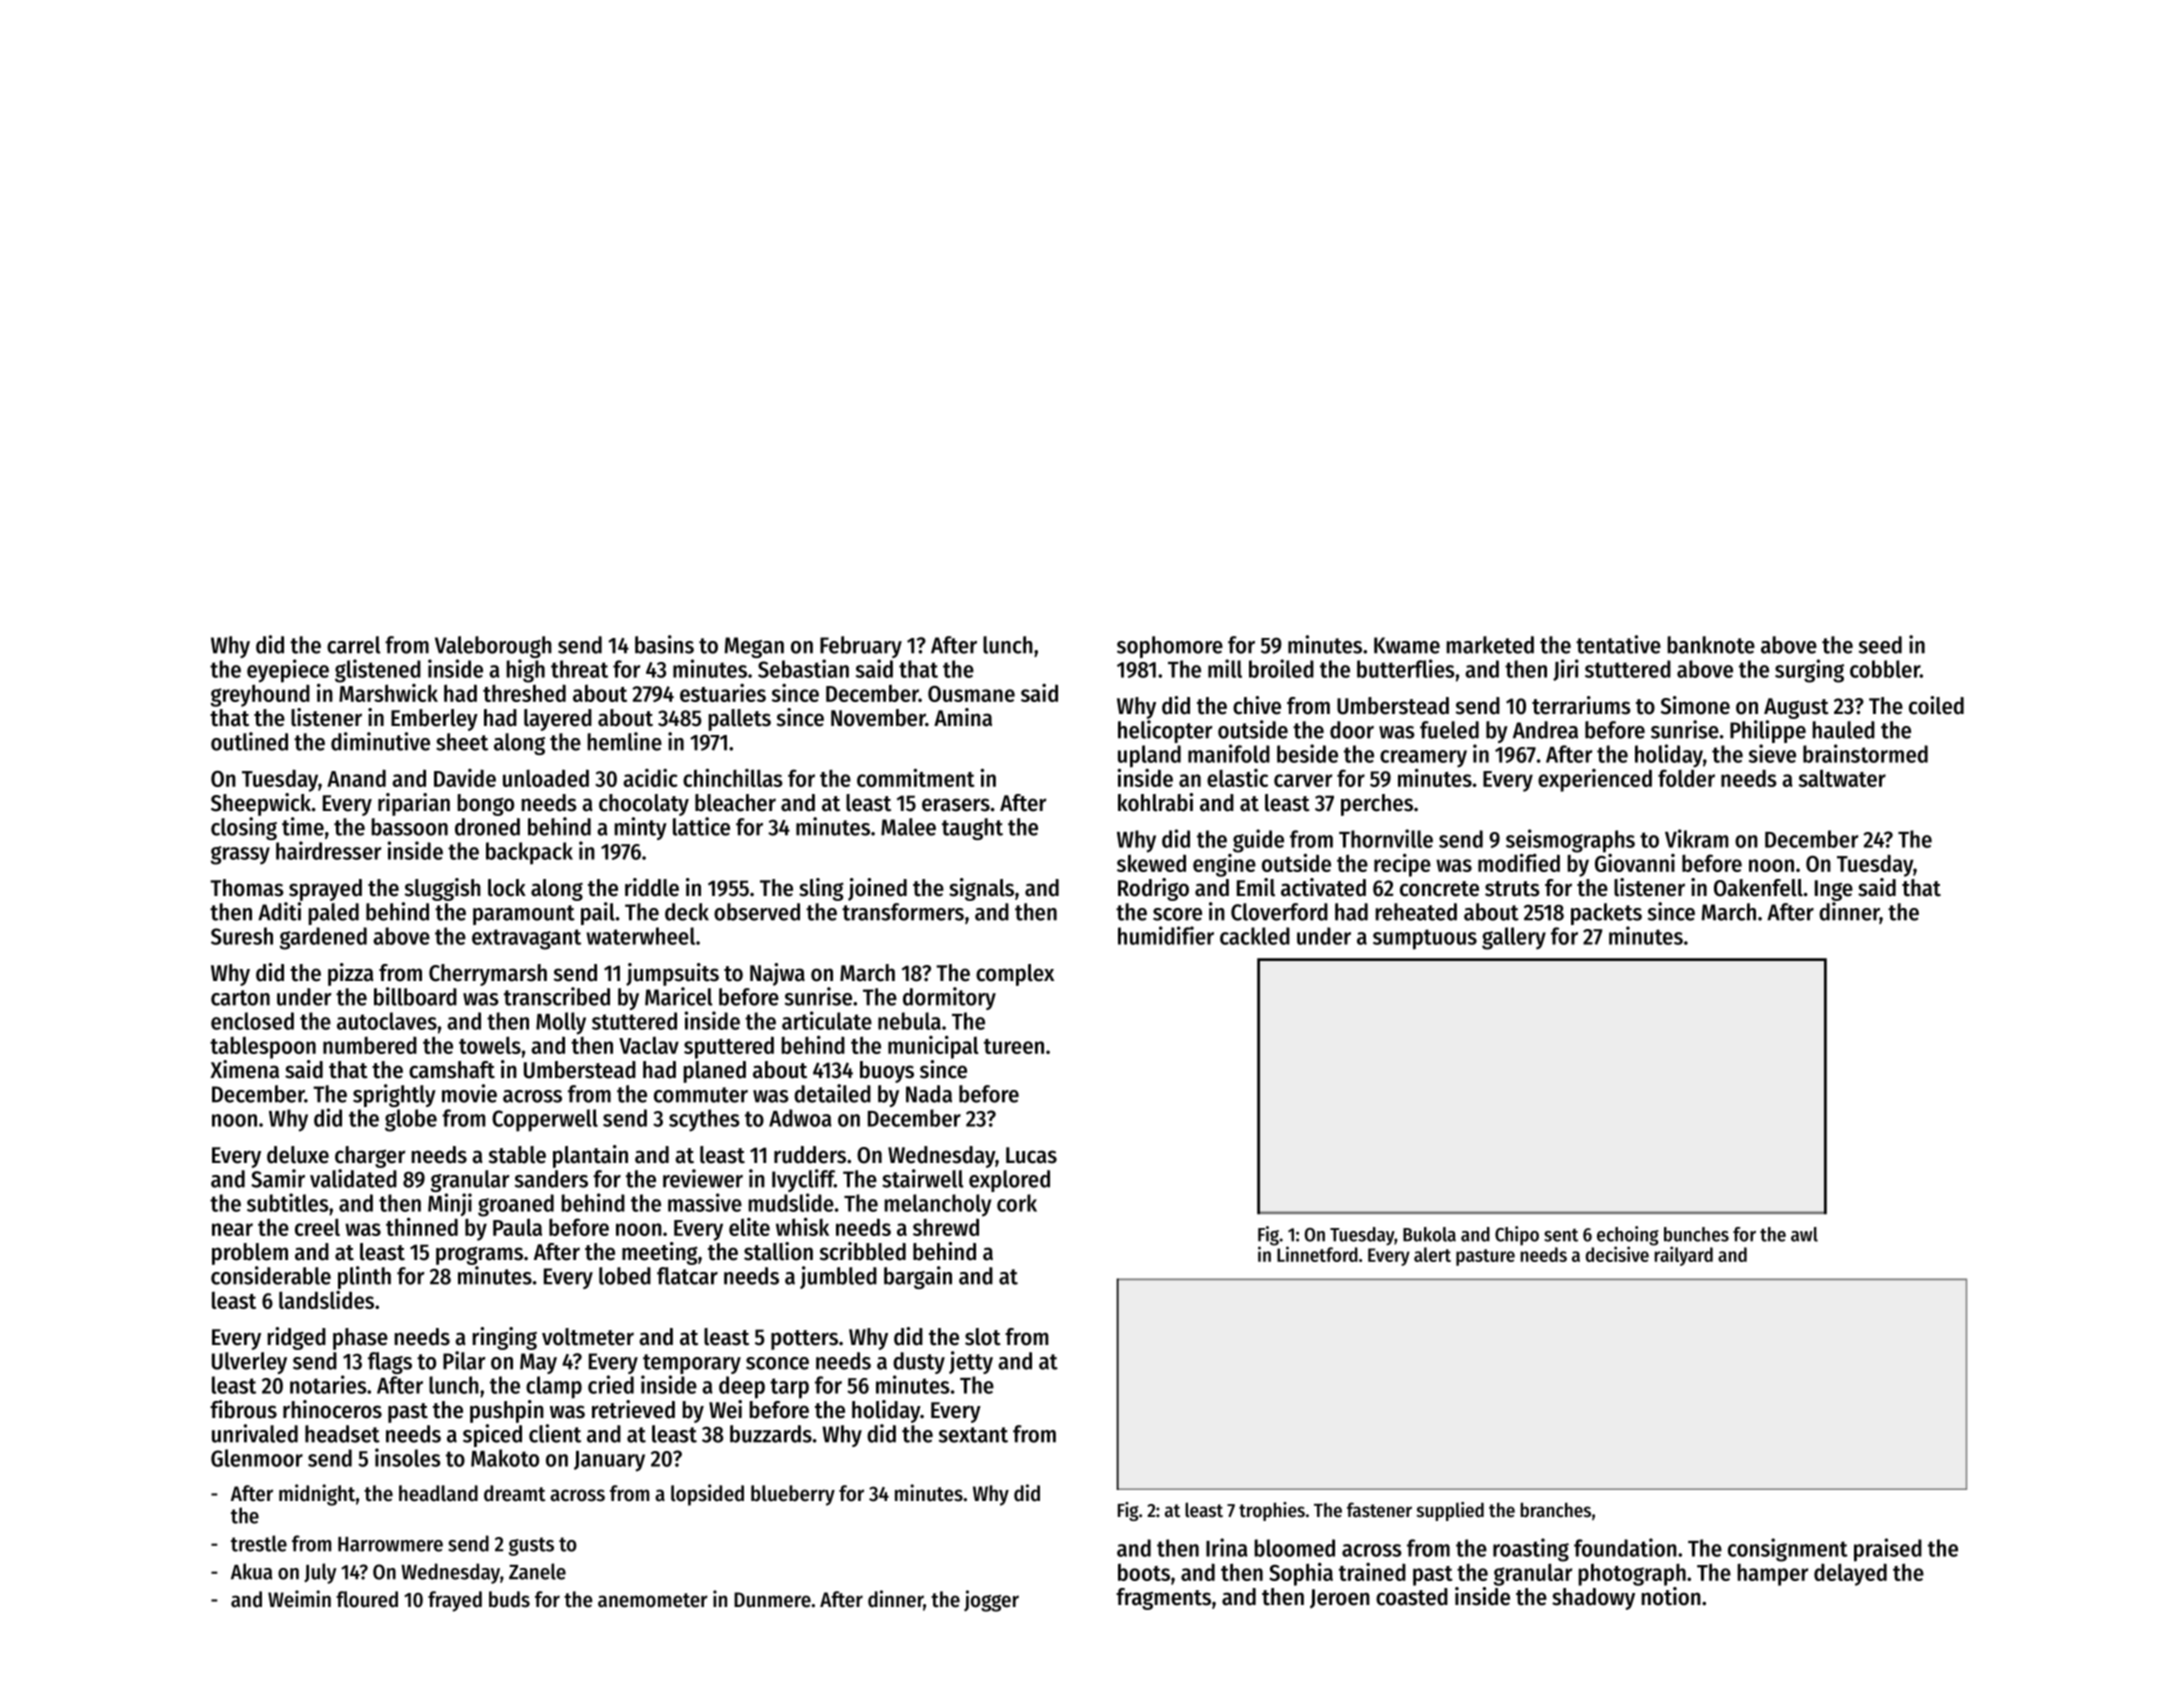 The image size is (2178, 1683). What do you see at coordinates (973, 1435) in the image?
I see `sextant` at bounding box center [973, 1435].
